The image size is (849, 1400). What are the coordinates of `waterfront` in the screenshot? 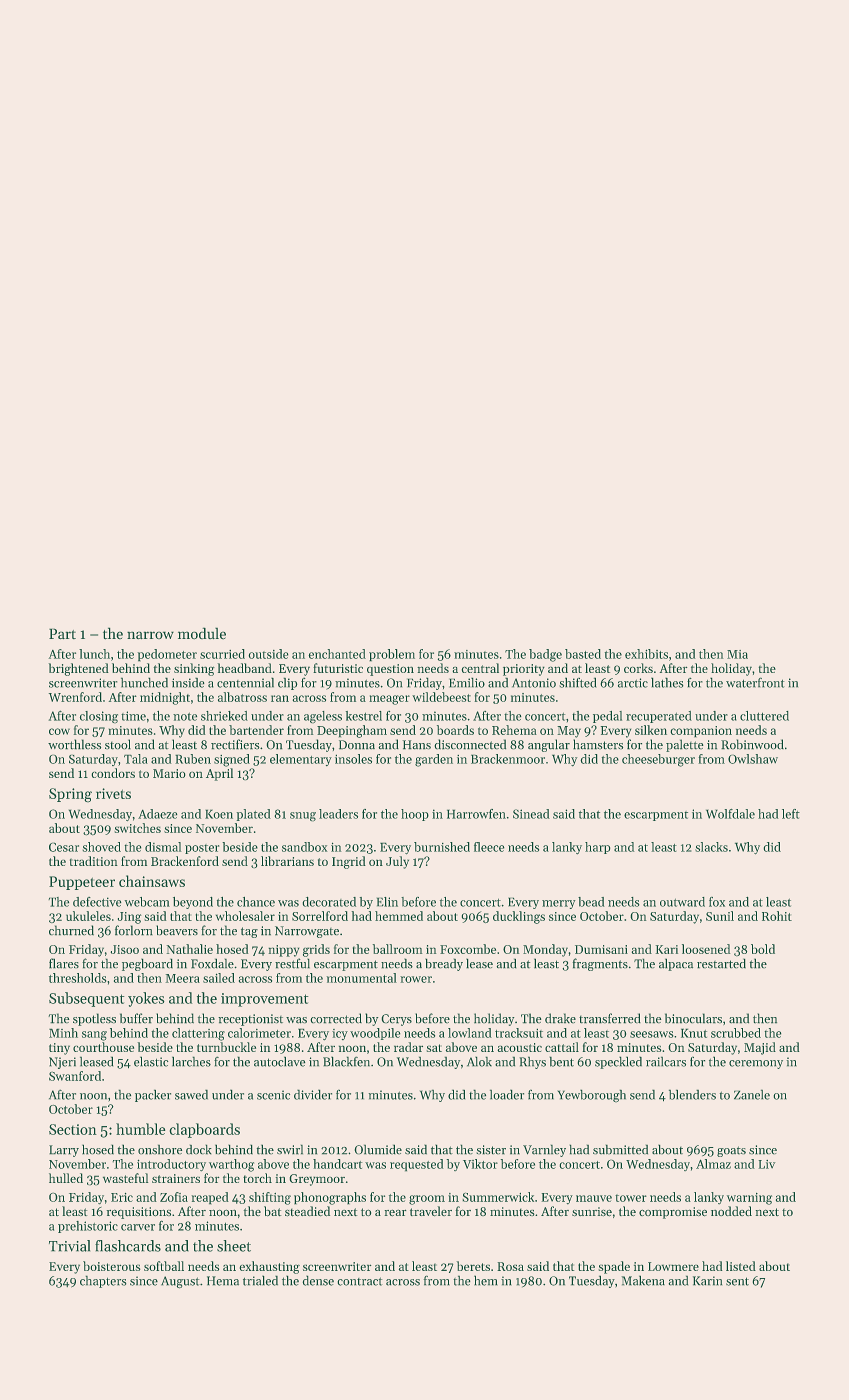 It's located at (755, 683).
